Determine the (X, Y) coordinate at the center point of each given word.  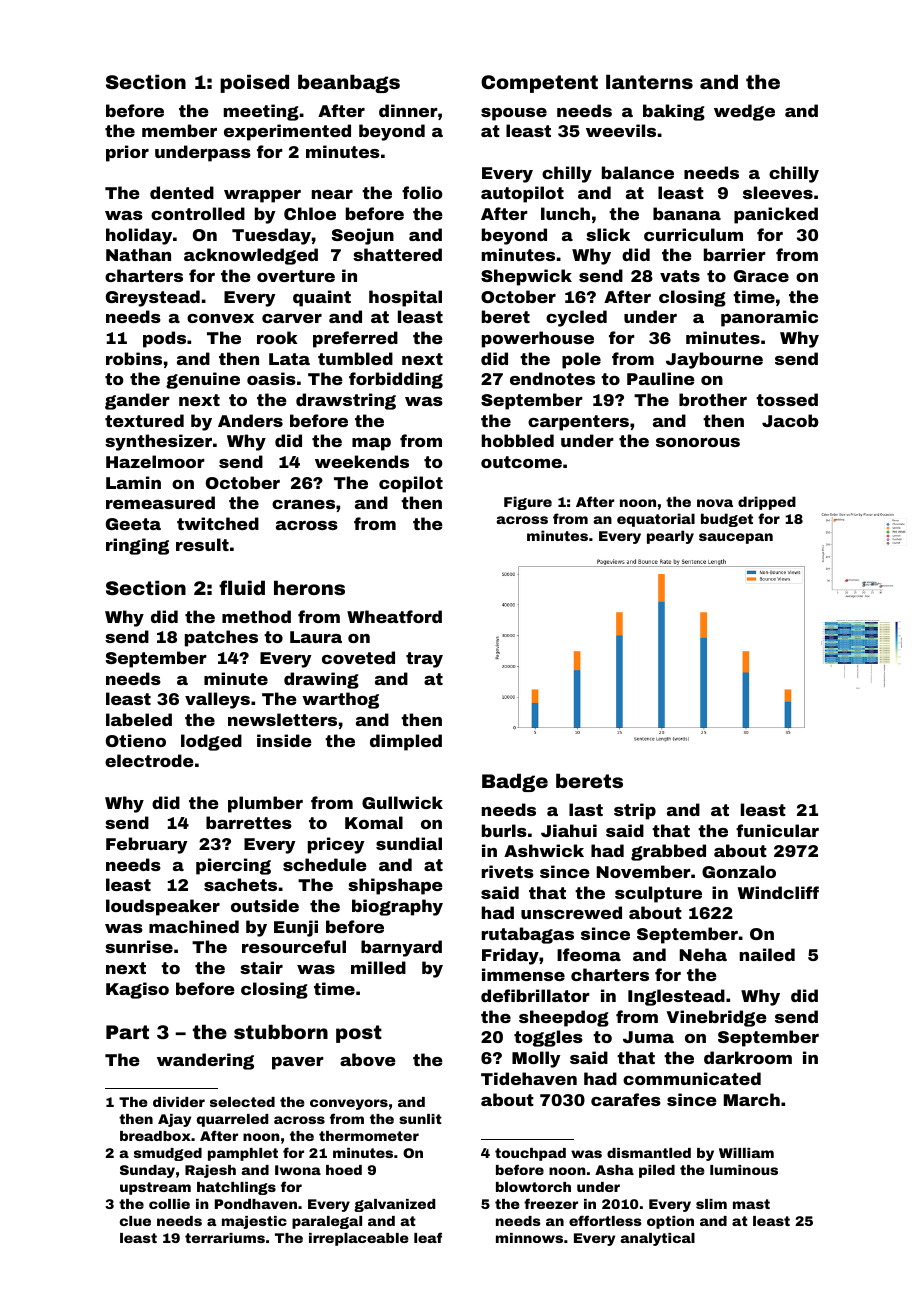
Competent (539, 84)
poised (254, 83)
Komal (374, 822)
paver (298, 1063)
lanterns (649, 81)
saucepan (736, 538)
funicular (777, 830)
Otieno (136, 740)
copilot (411, 484)
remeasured (160, 502)
